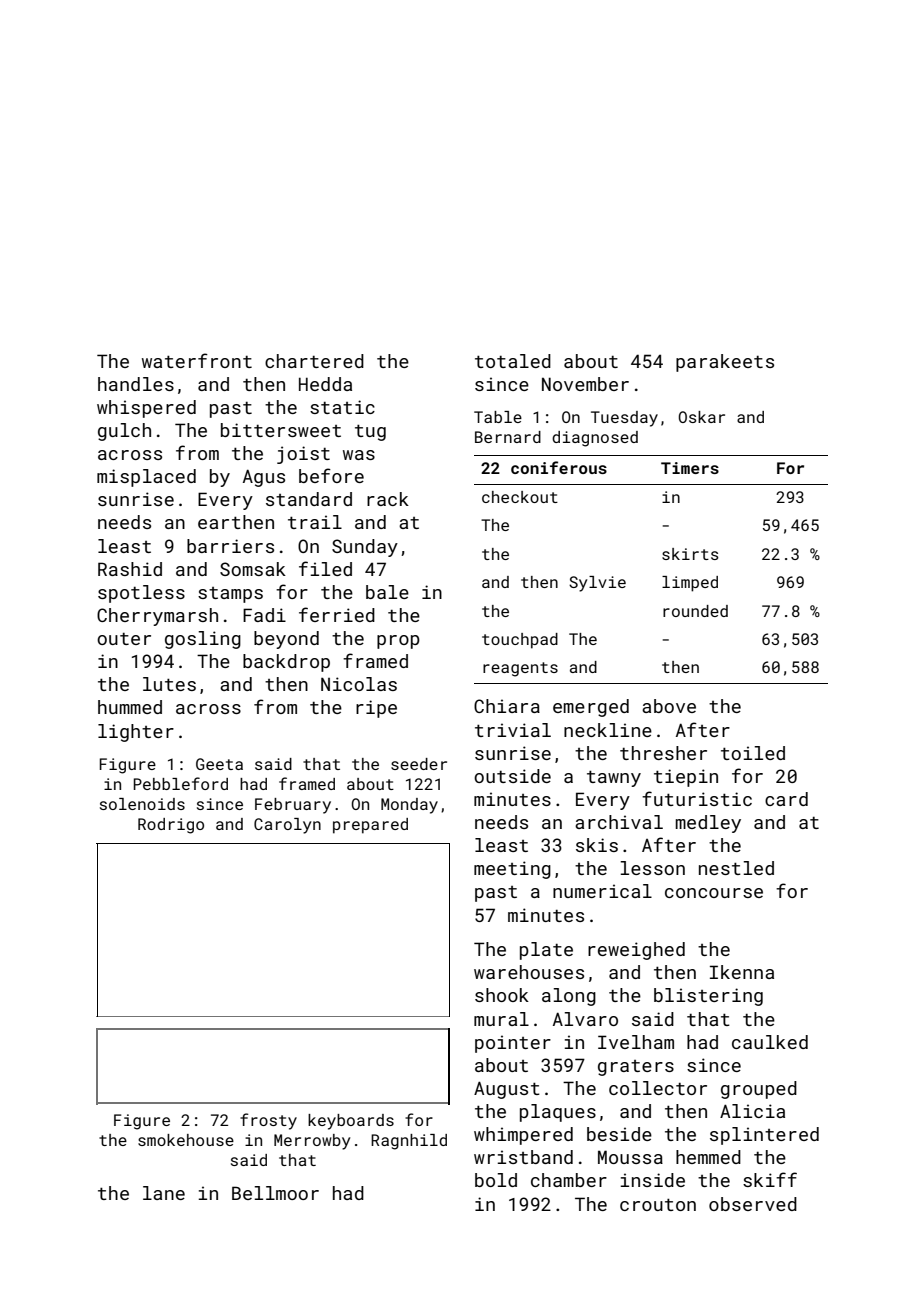 This document has width=924, height=1308. What do you see at coordinates (314, 361) in the document?
I see `chartered` at bounding box center [314, 361].
